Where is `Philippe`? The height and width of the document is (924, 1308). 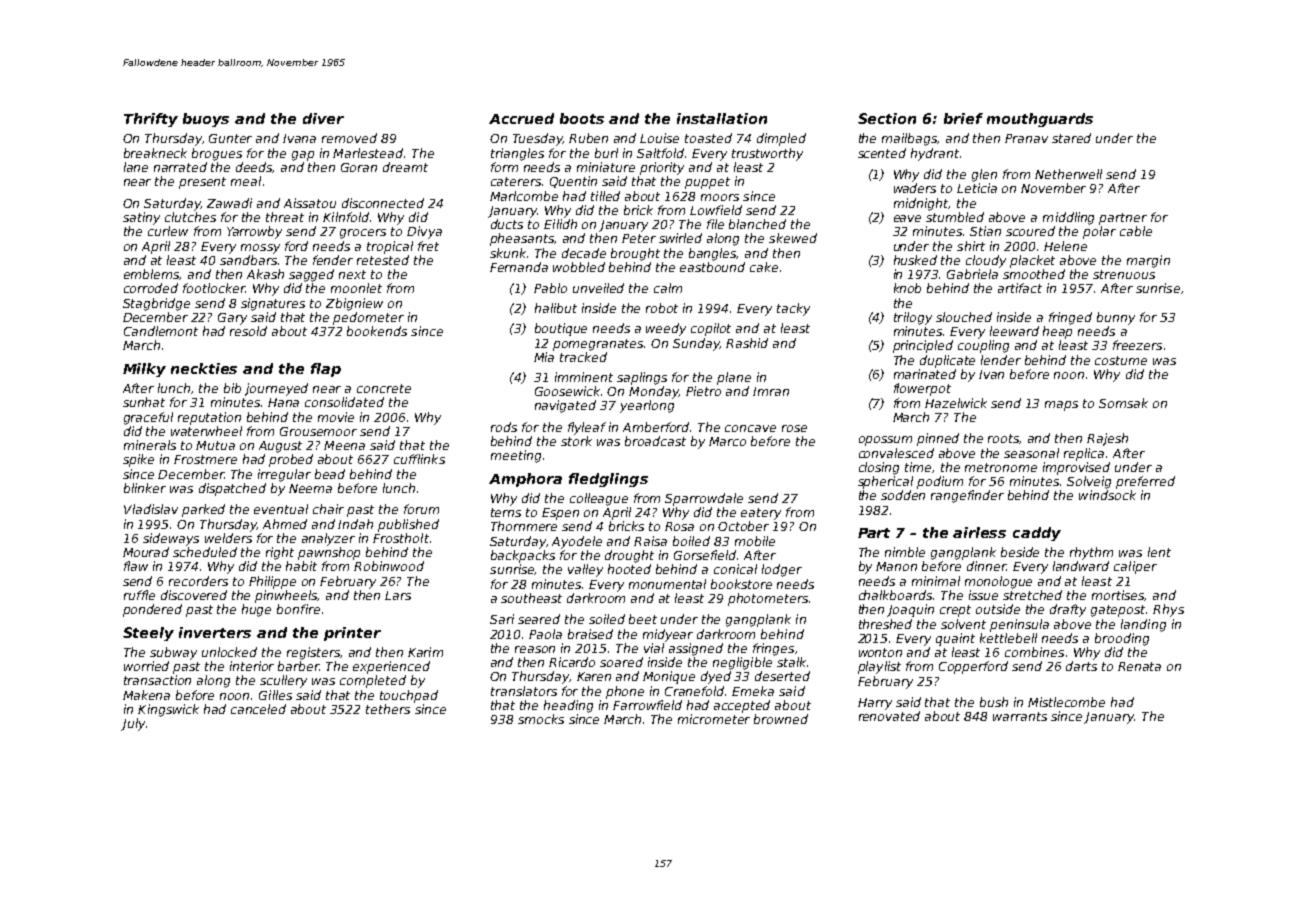 Philippe is located at coordinates (272, 582).
